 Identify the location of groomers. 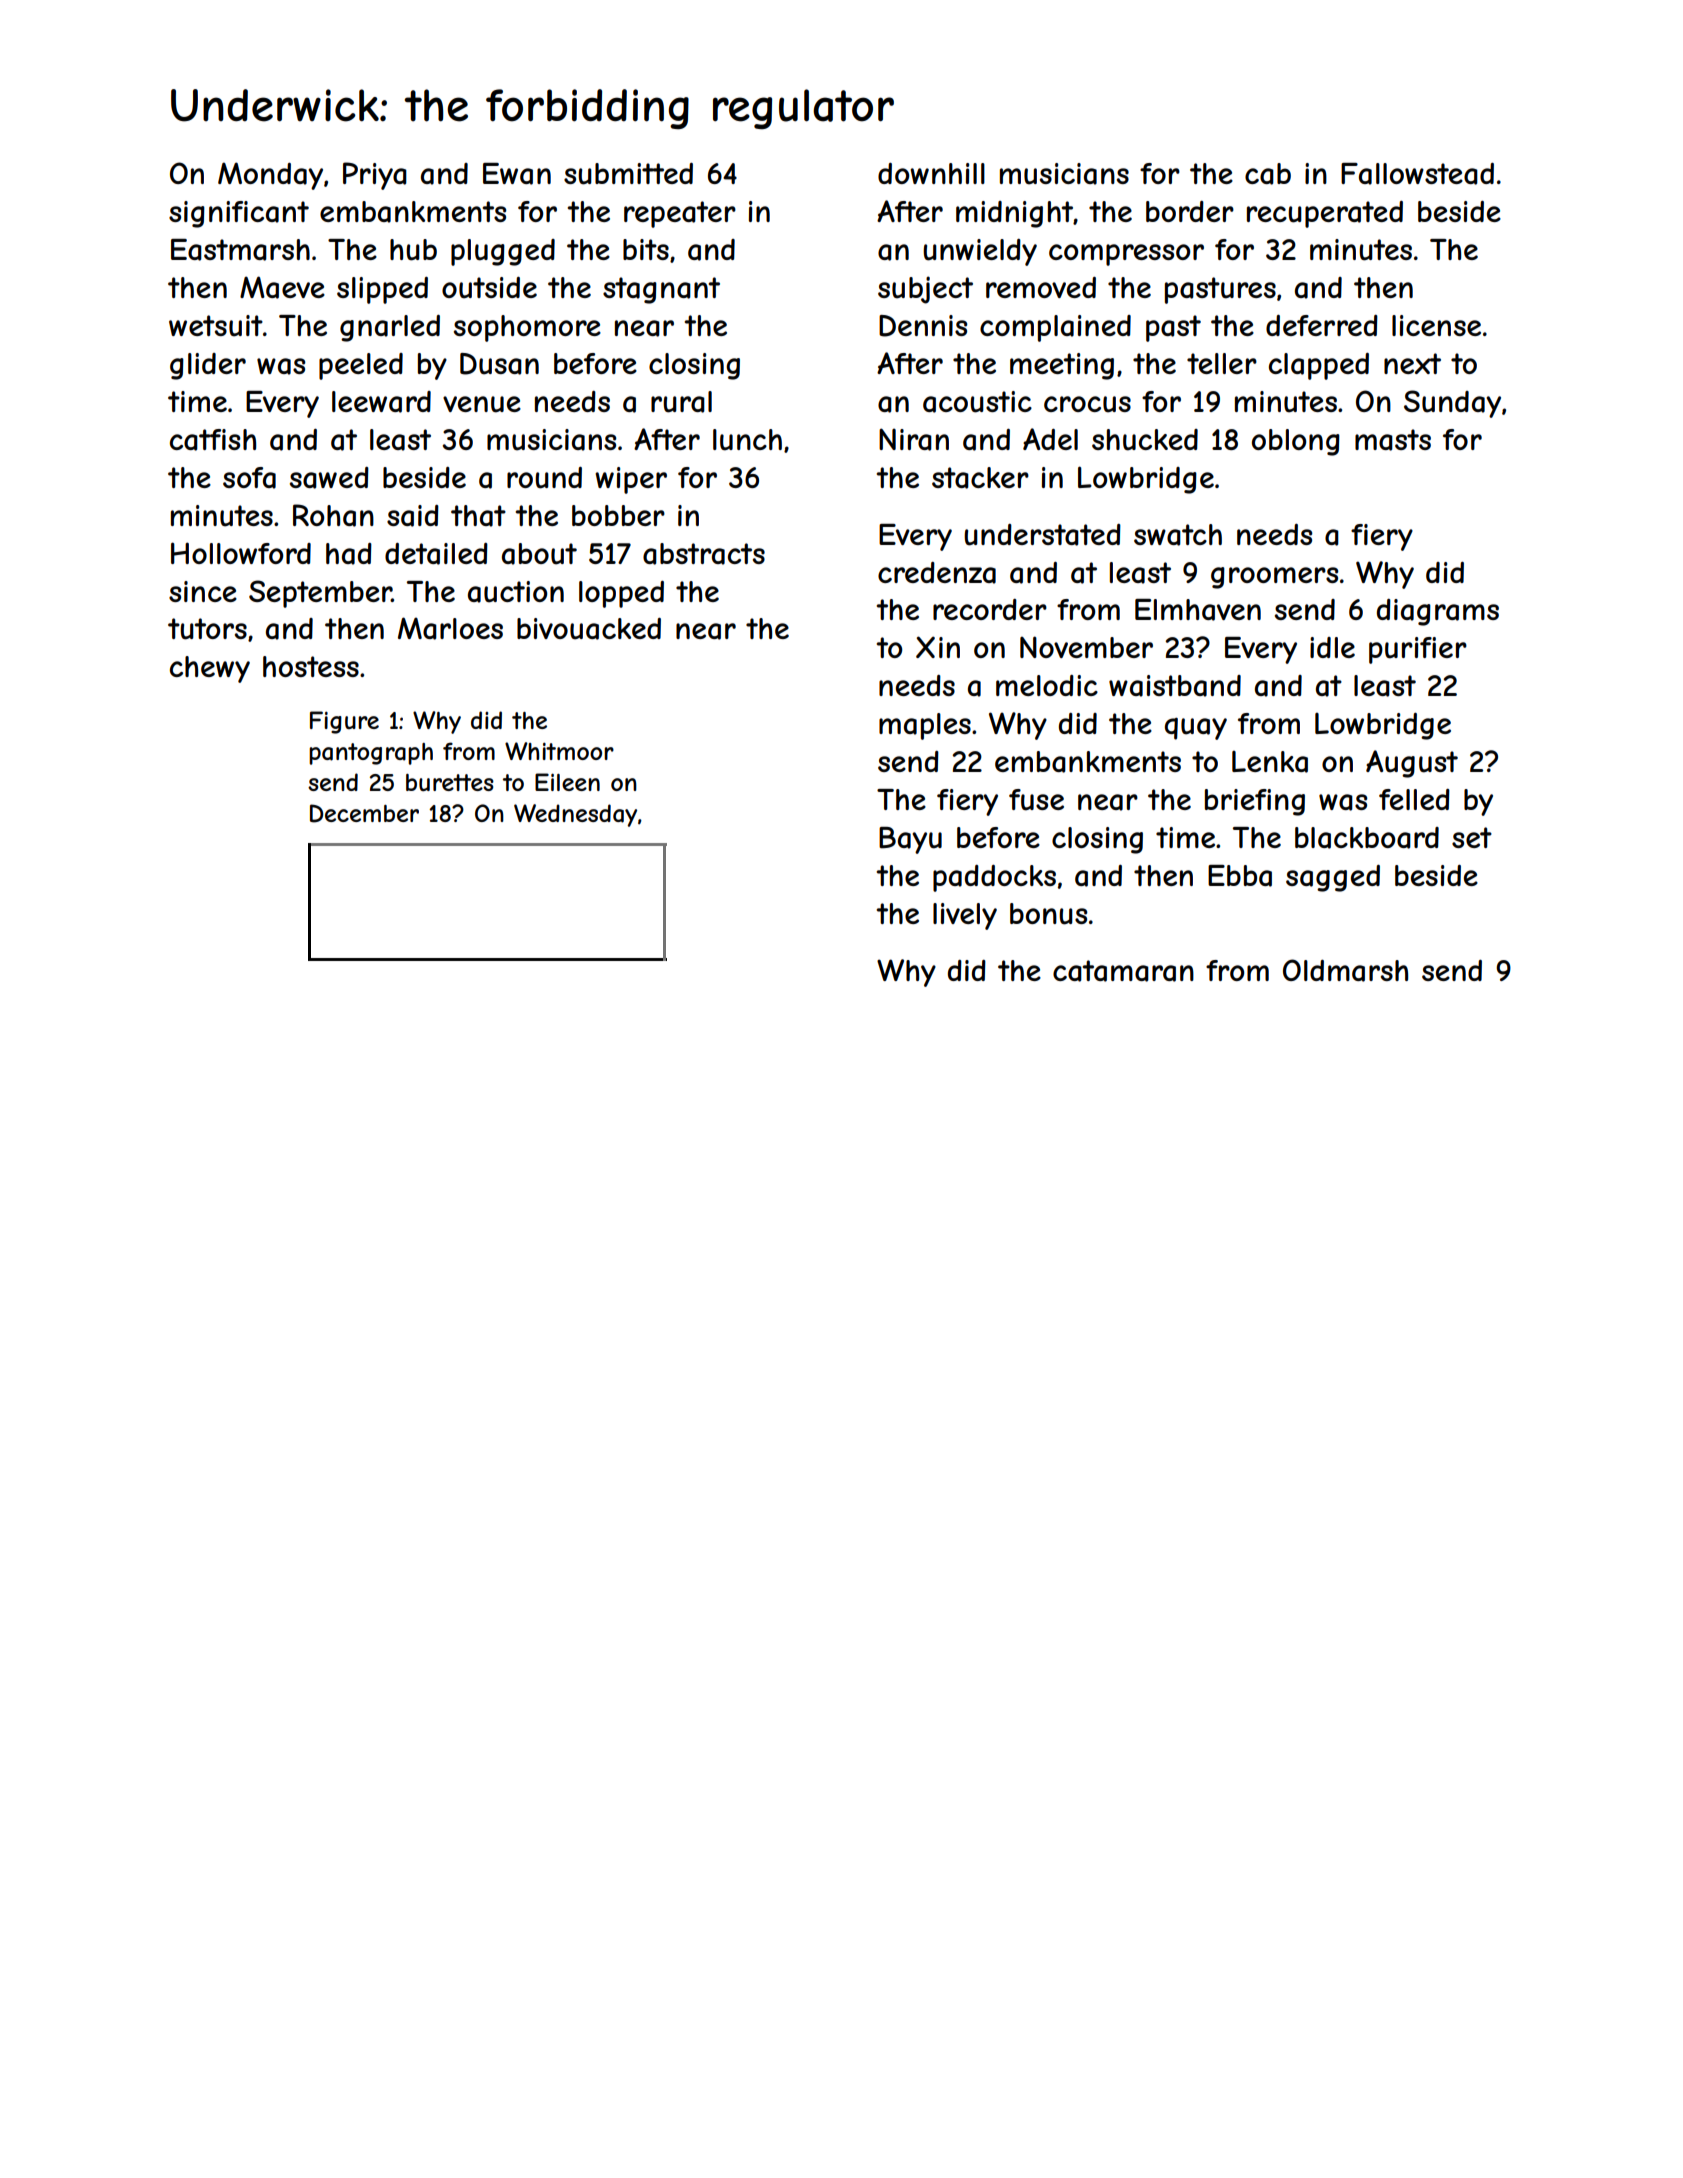
(1274, 578).
